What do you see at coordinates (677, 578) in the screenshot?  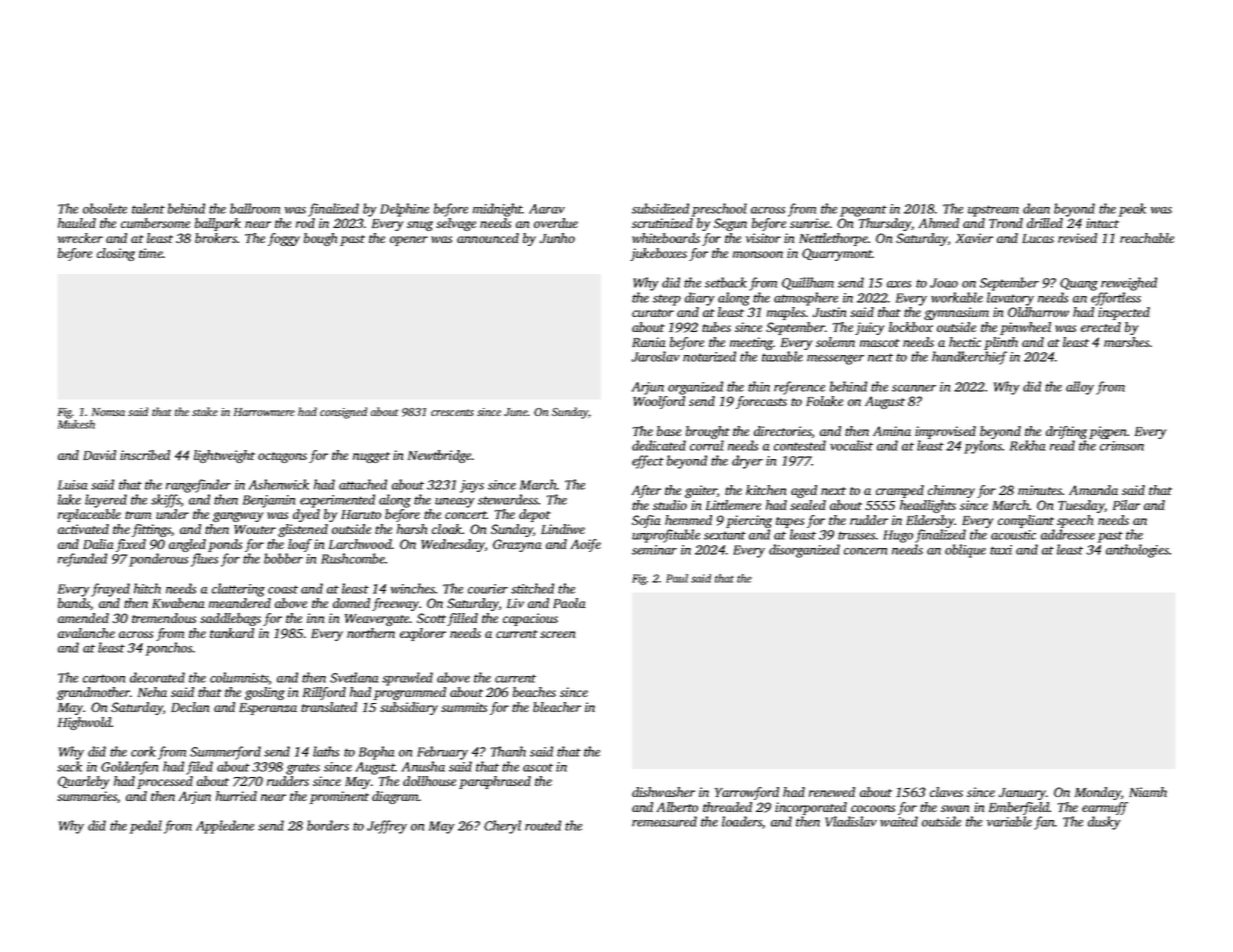 I see `Paul` at bounding box center [677, 578].
